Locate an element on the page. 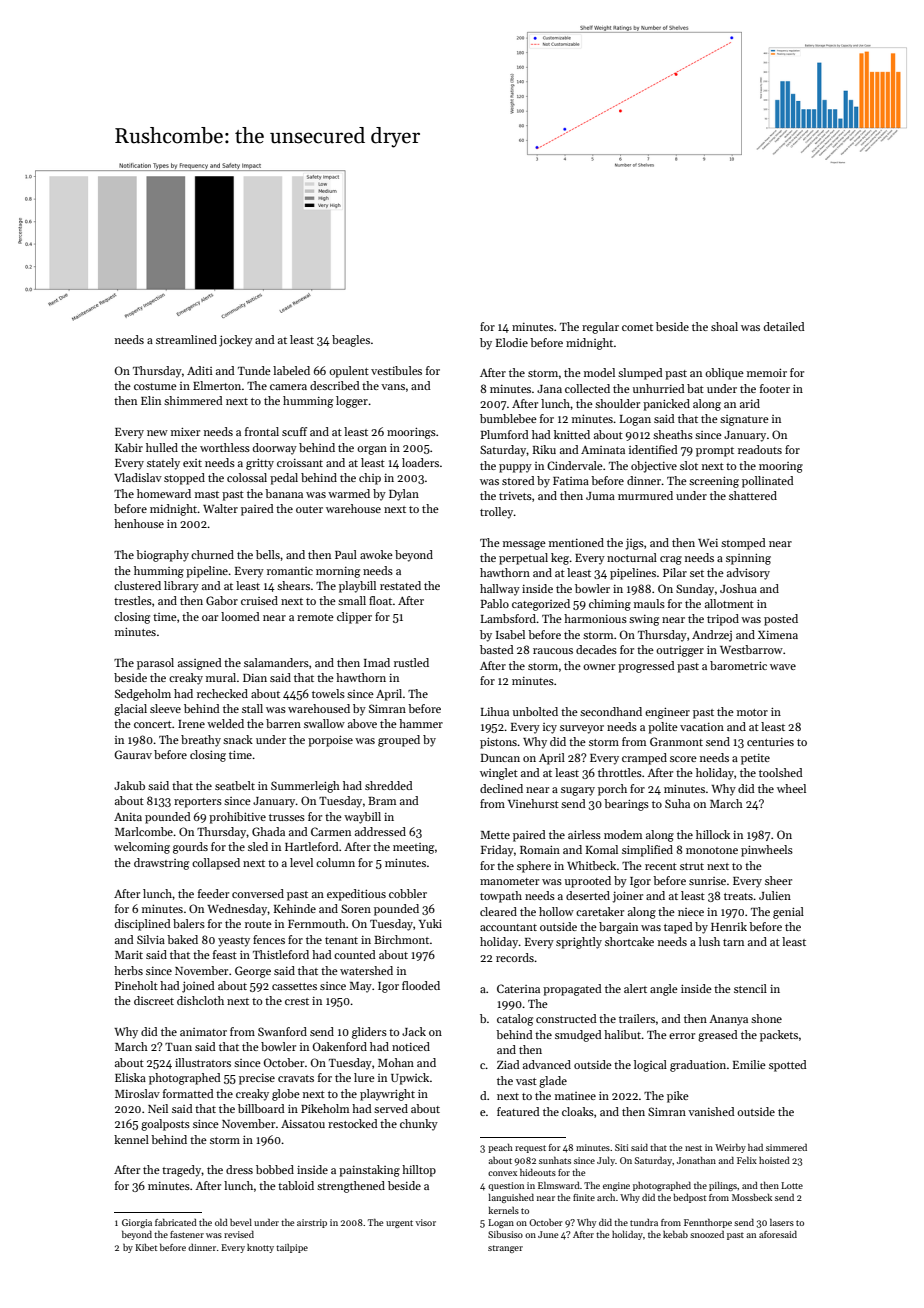  swing is located at coordinates (644, 620).
